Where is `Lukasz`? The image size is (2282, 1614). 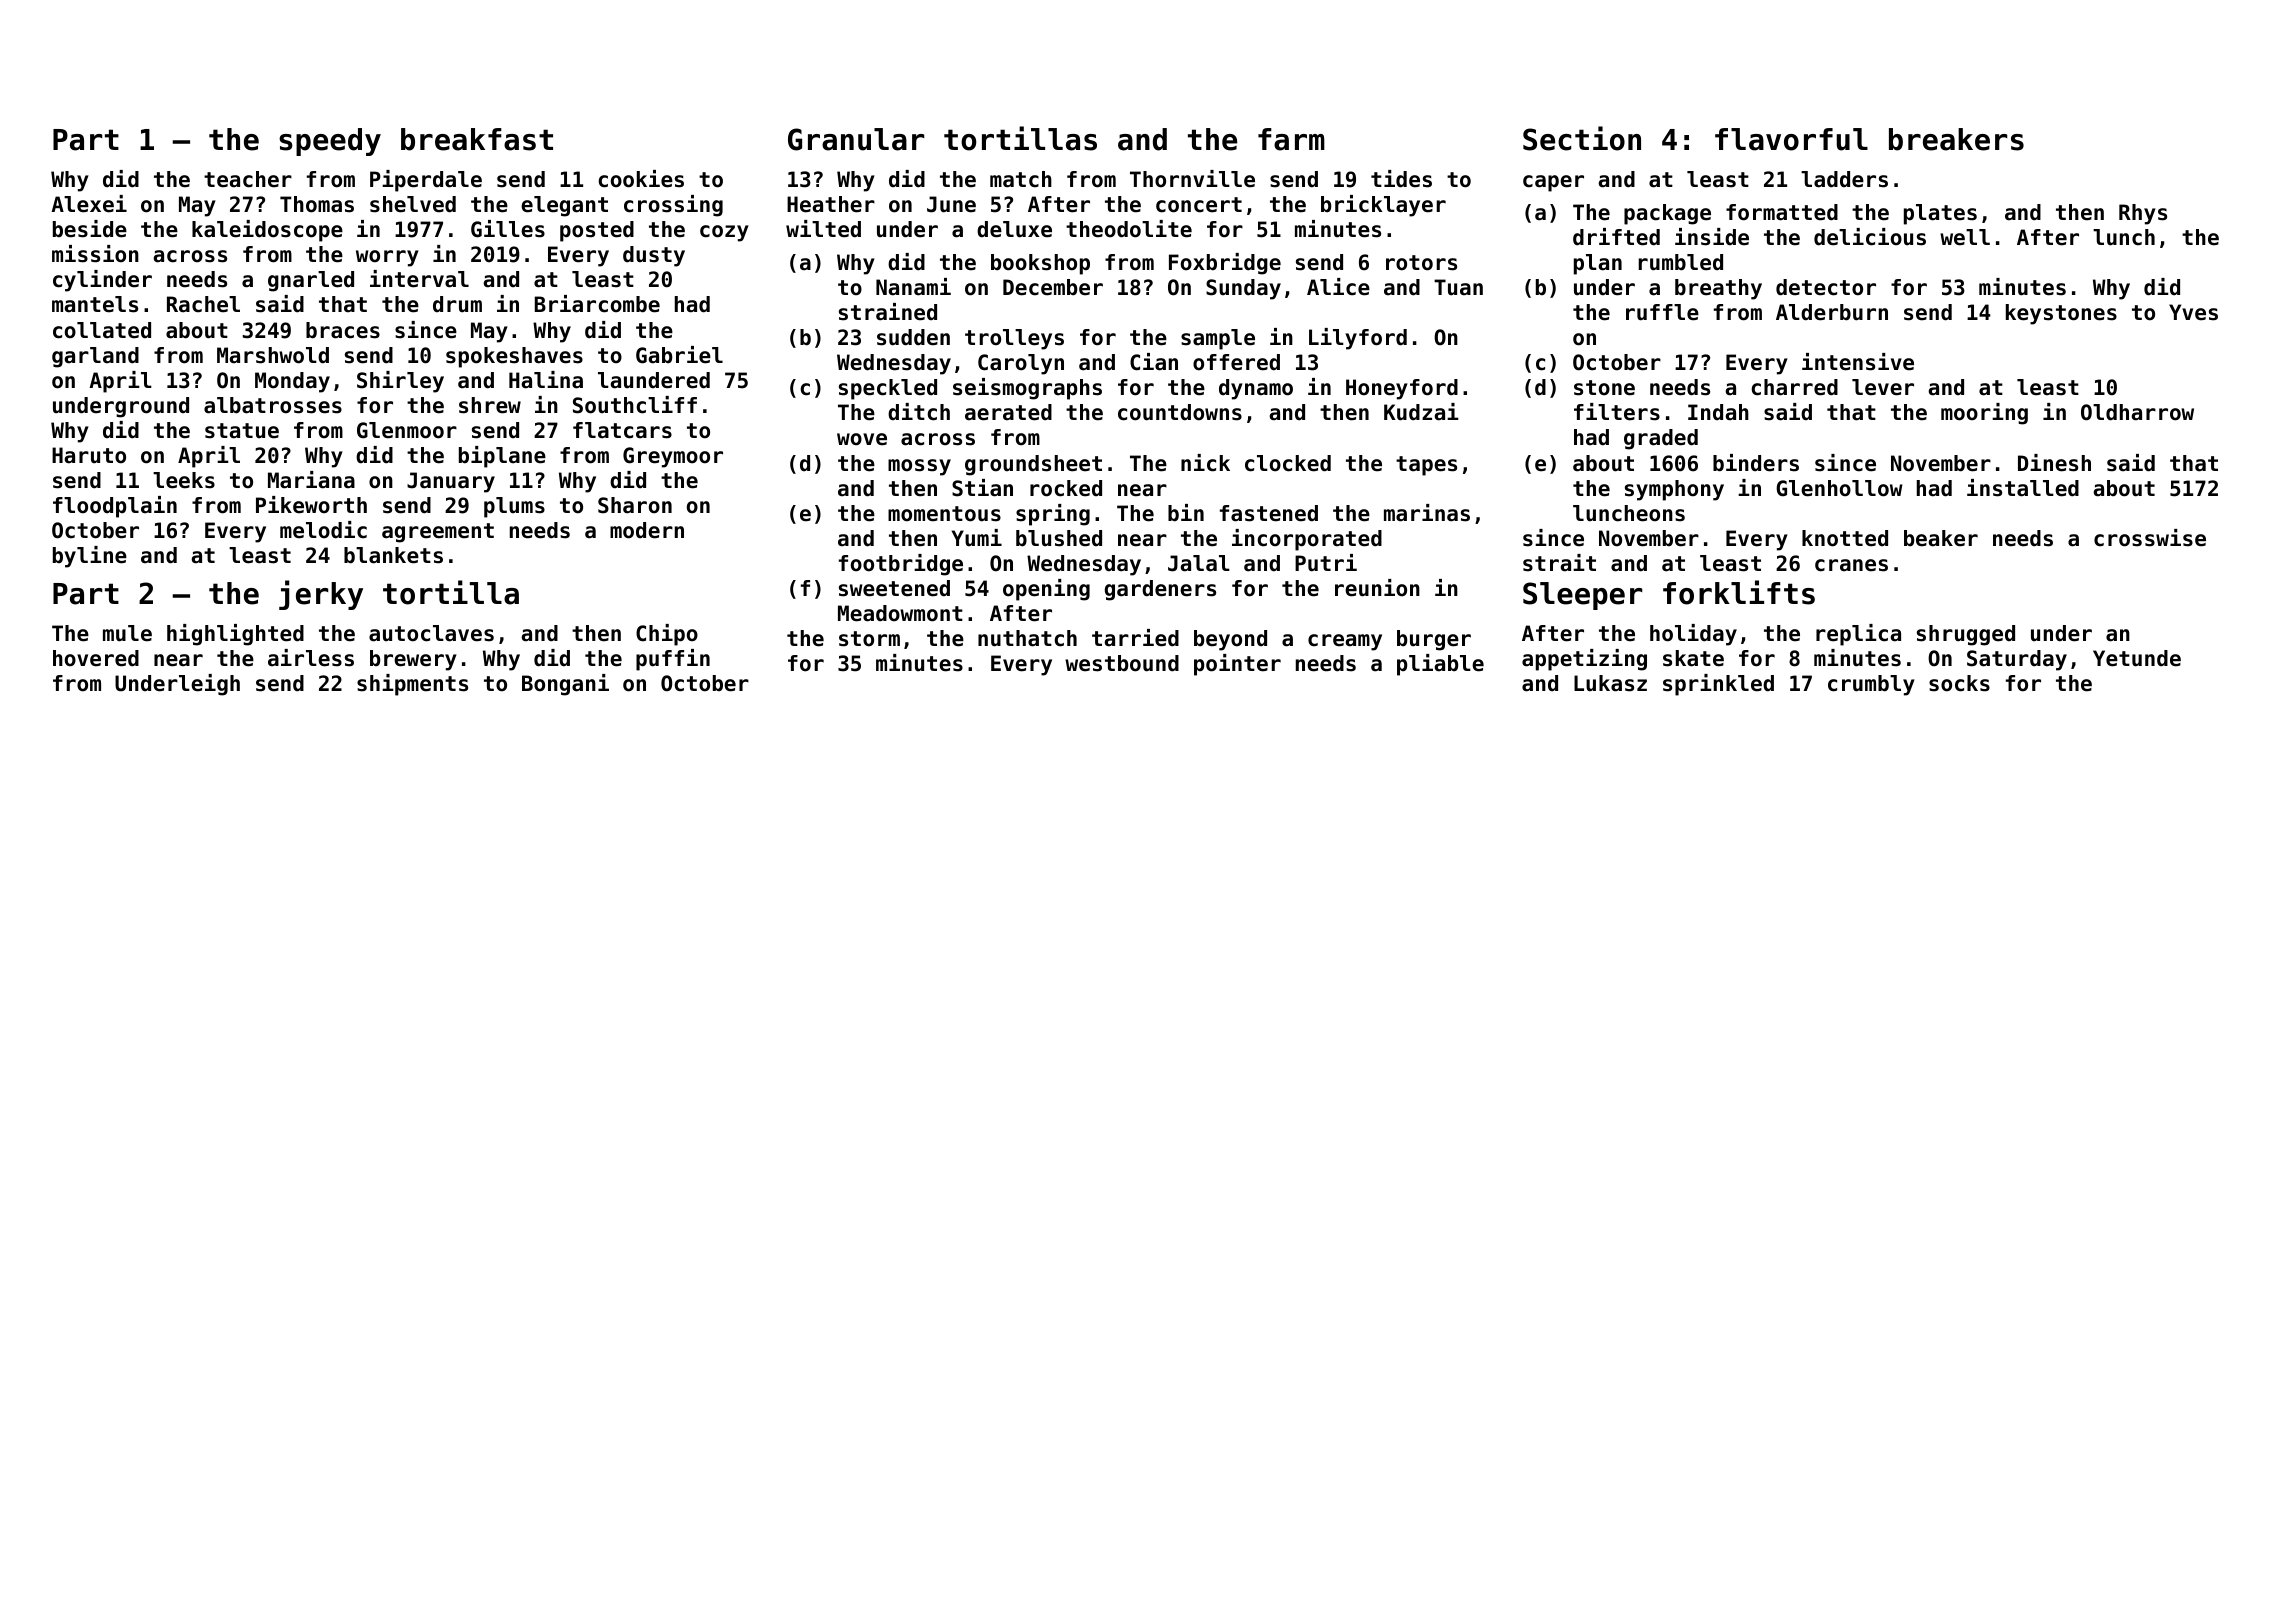 Lukasz is located at coordinates (1610, 683).
